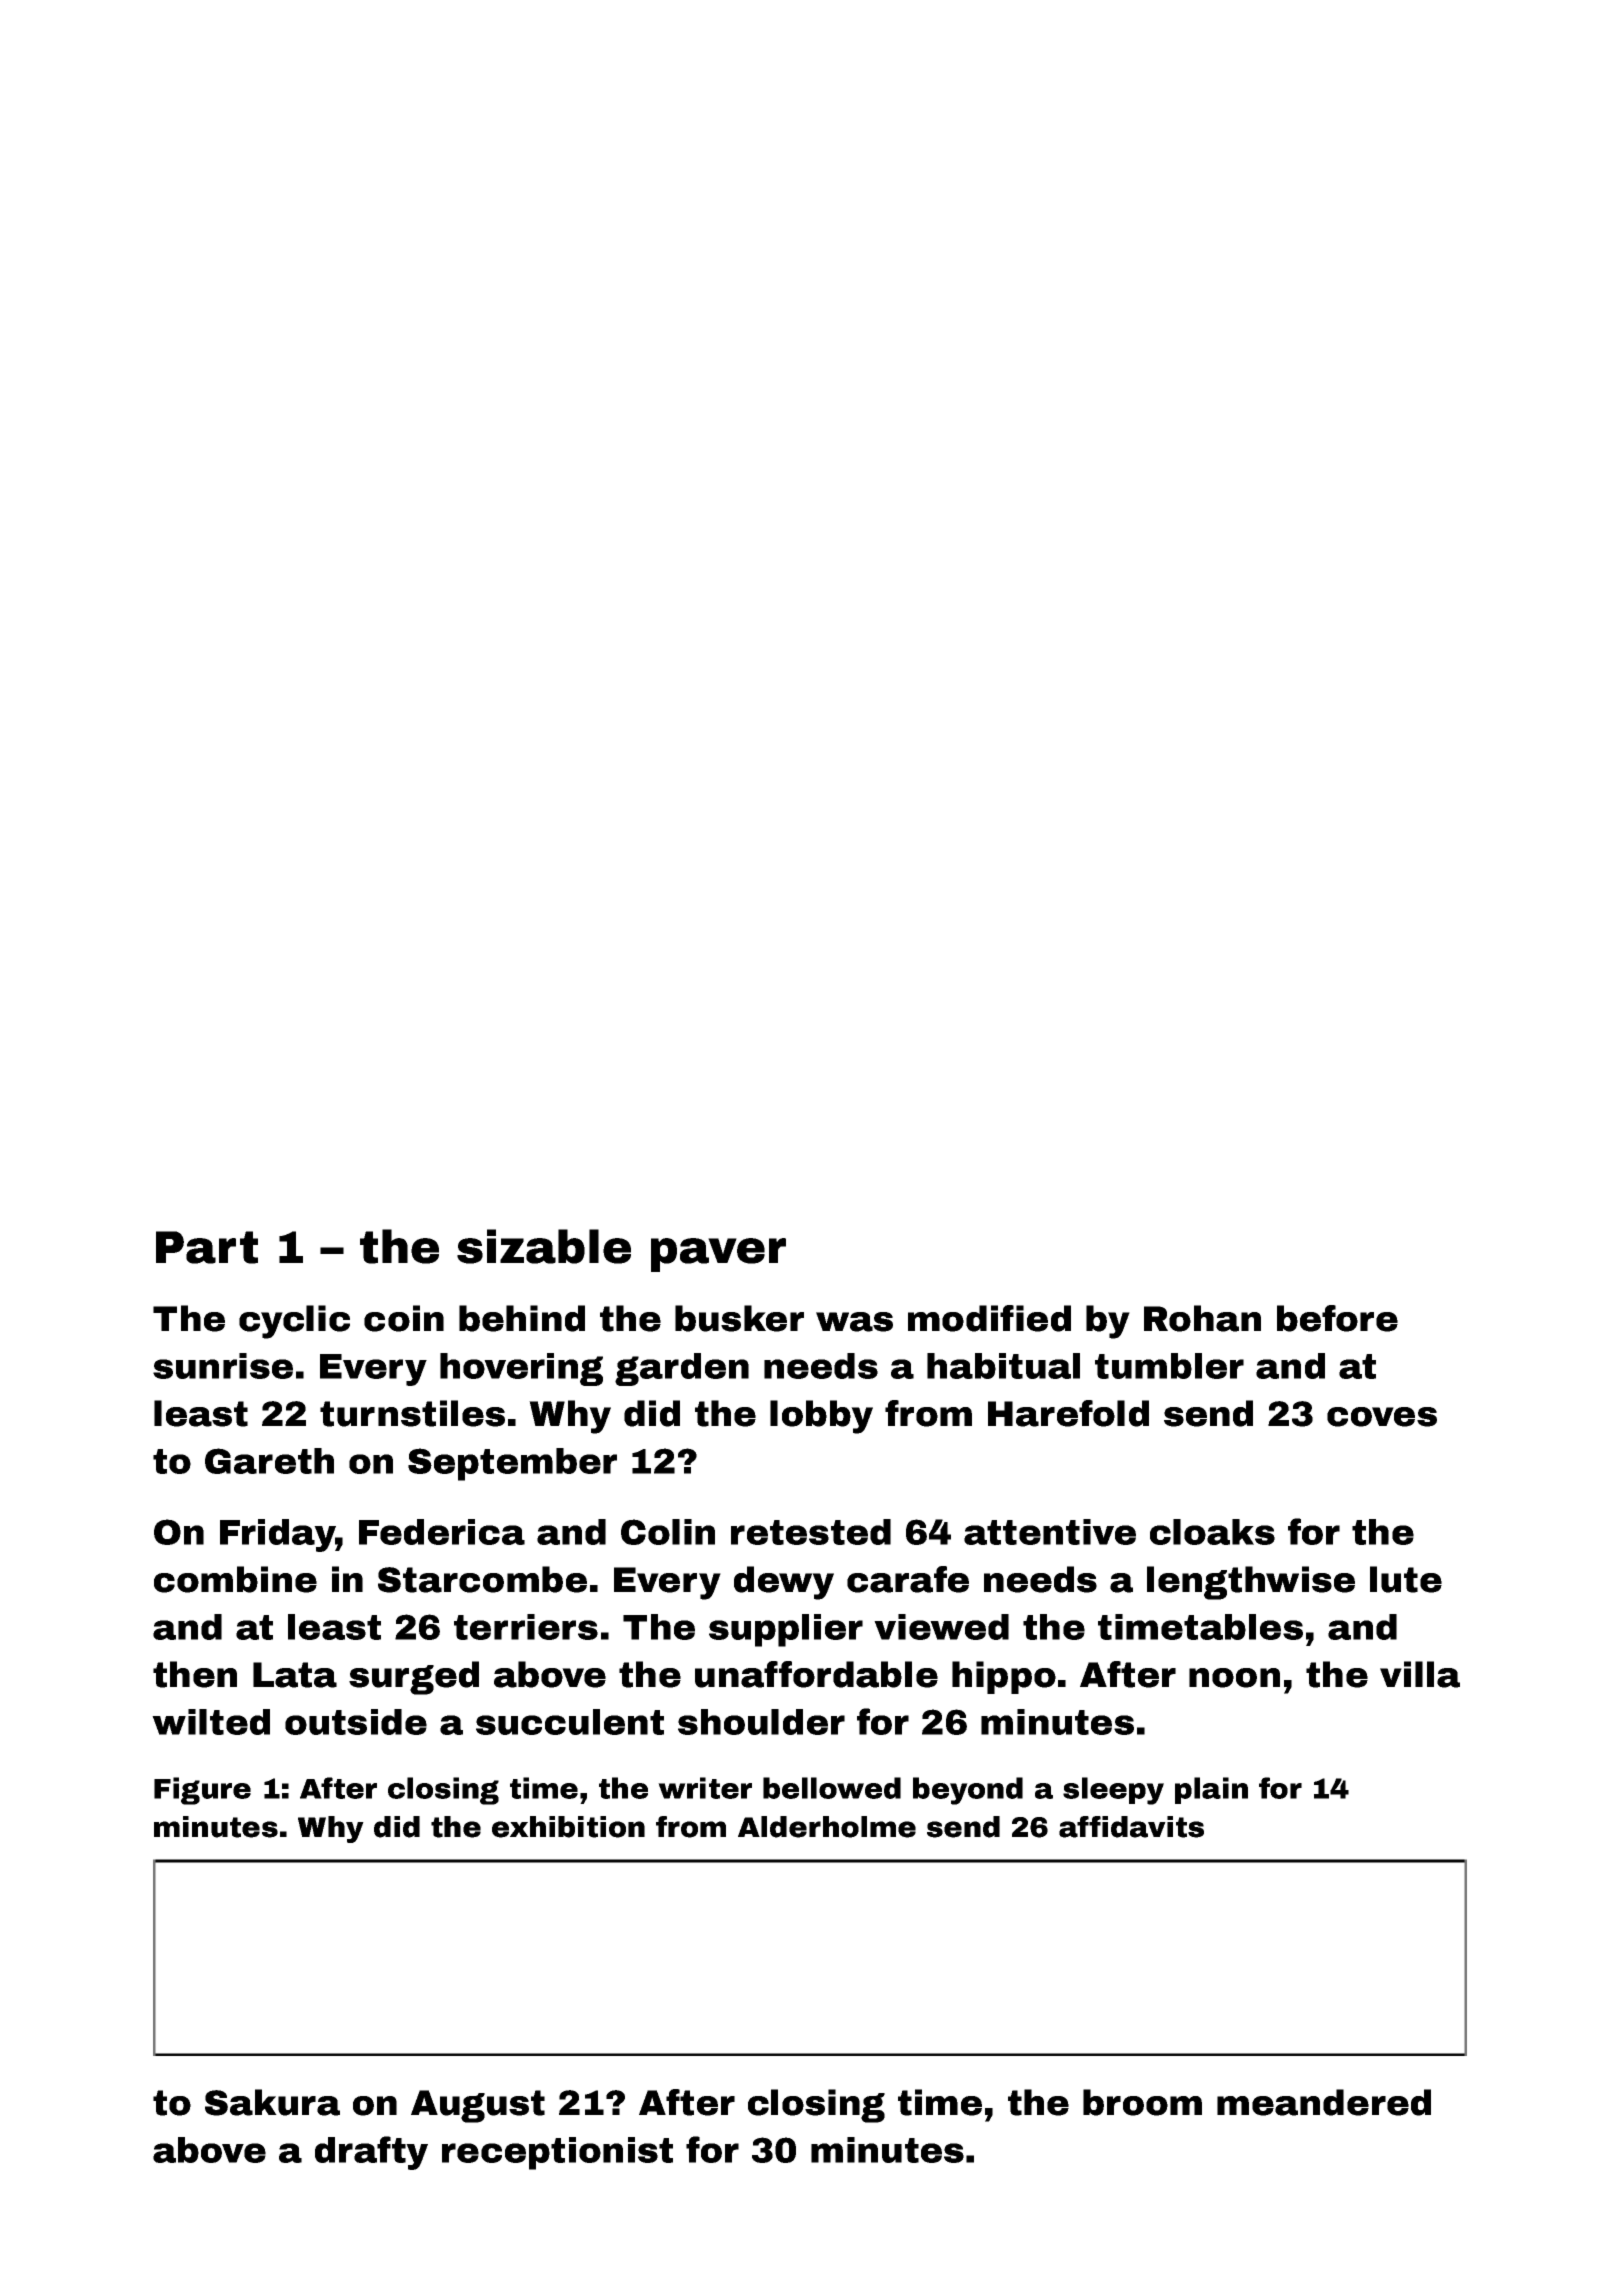 Image resolution: width=1620 pixels, height=2292 pixels. What do you see at coordinates (557, 2153) in the document?
I see `receptionist` at bounding box center [557, 2153].
